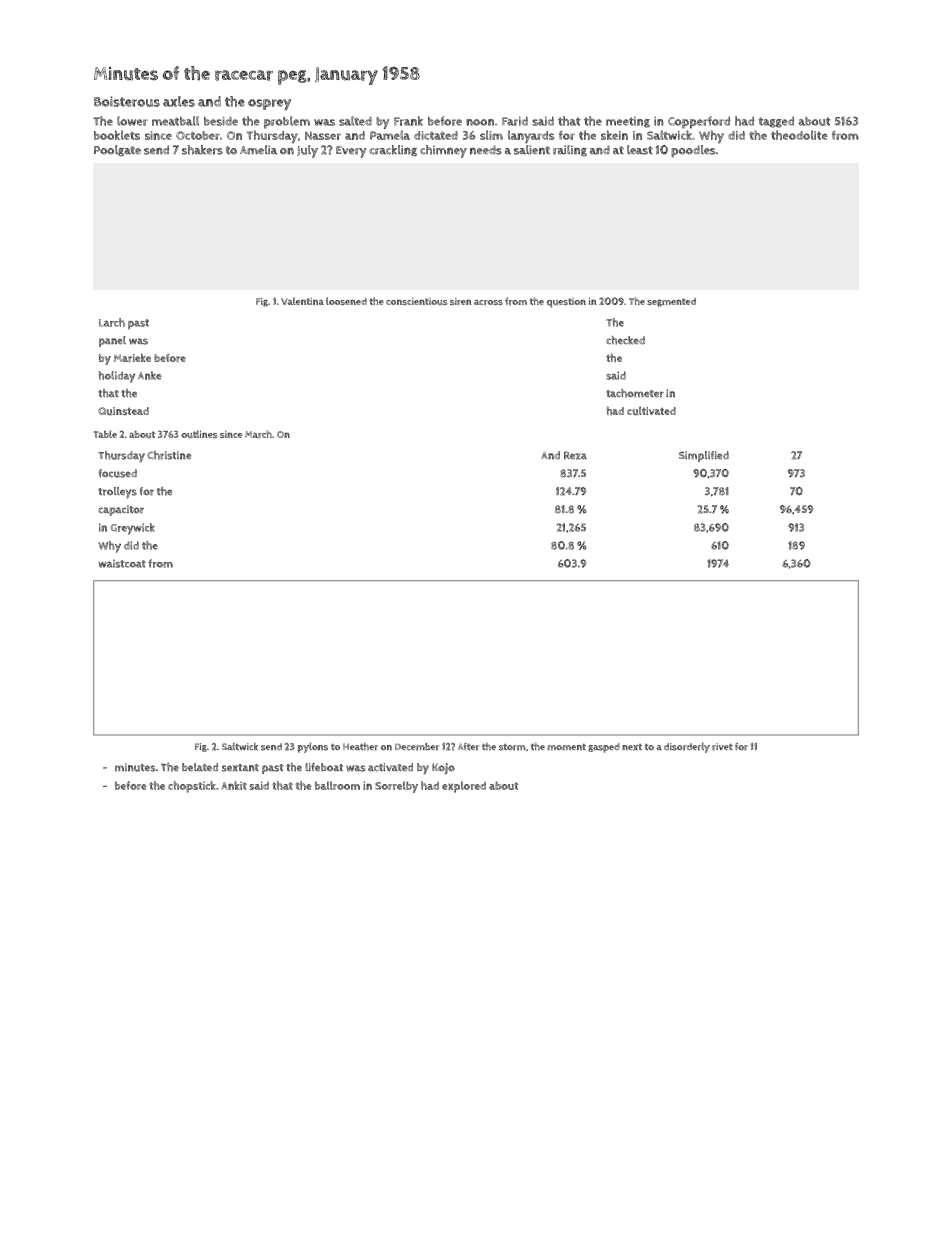 The height and width of the screenshot is (1233, 952). Describe the element at coordinates (722, 747) in the screenshot. I see `rivet` at that location.
